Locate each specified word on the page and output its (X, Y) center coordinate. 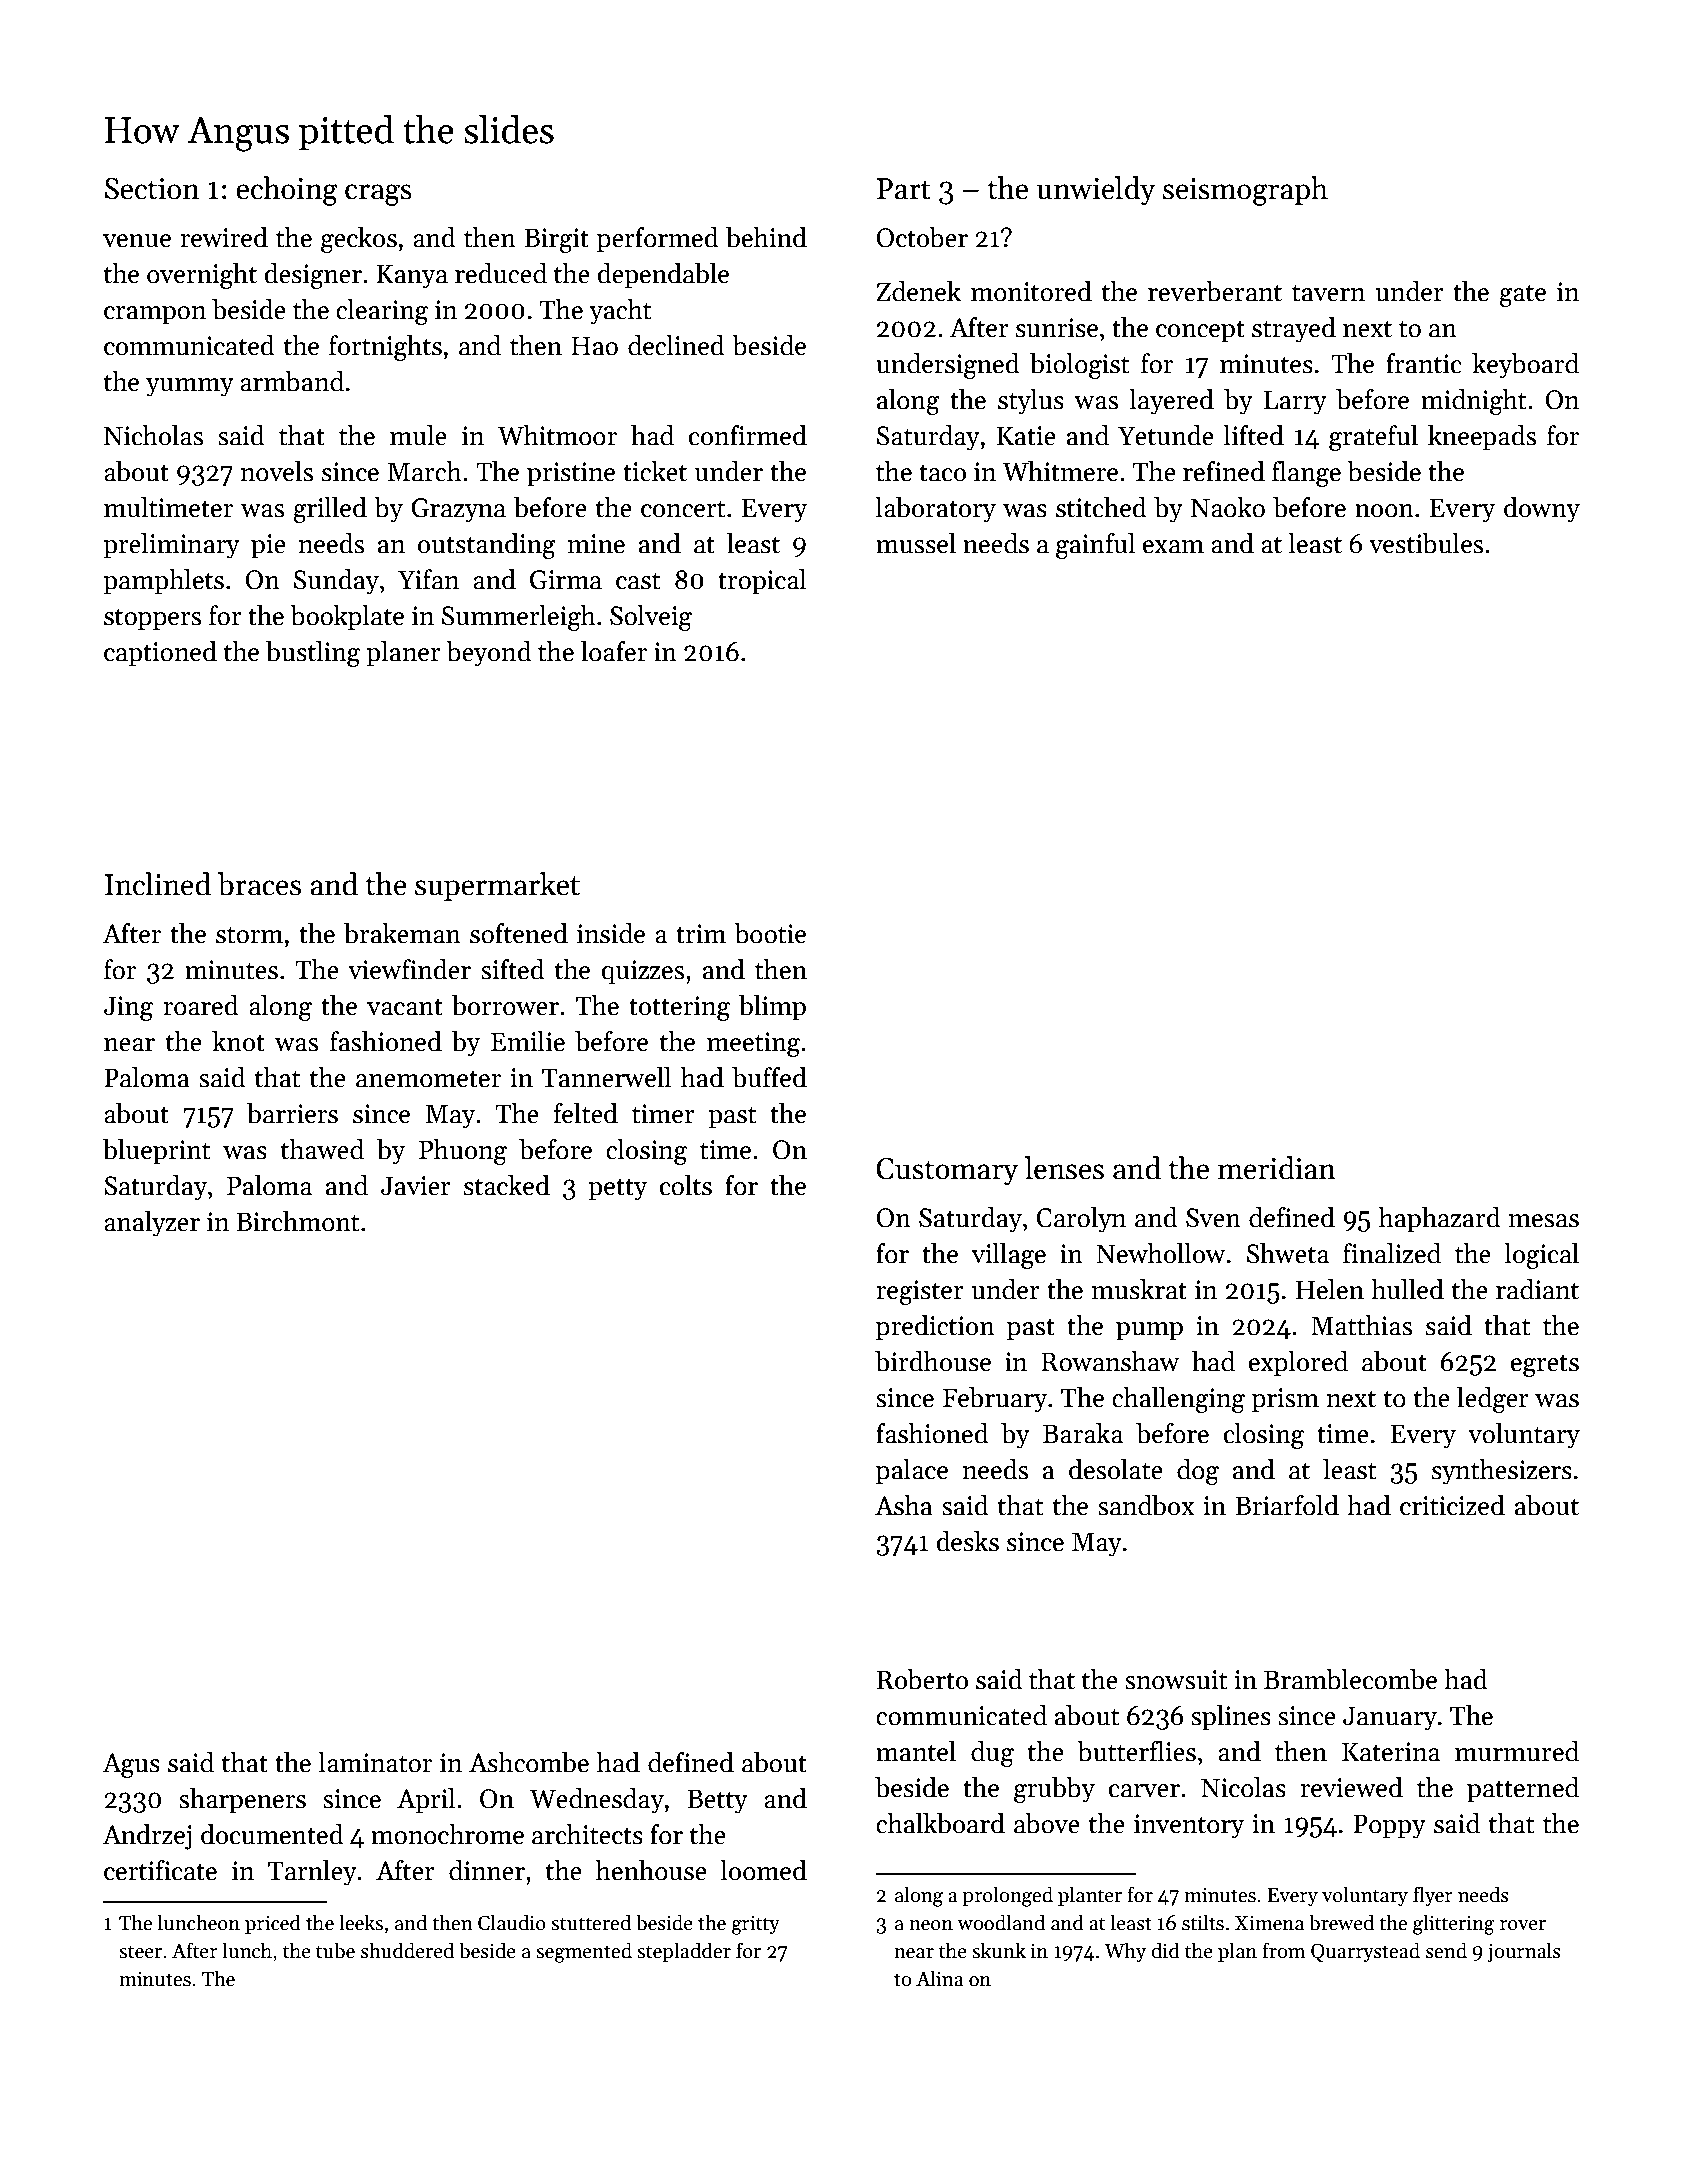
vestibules (1426, 543)
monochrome (447, 1834)
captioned (160, 654)
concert (683, 509)
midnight (1474, 402)
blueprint (157, 1152)
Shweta (1288, 1253)
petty (617, 1189)
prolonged (1008, 1896)
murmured (1517, 1751)
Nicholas (153, 435)
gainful (1095, 546)
